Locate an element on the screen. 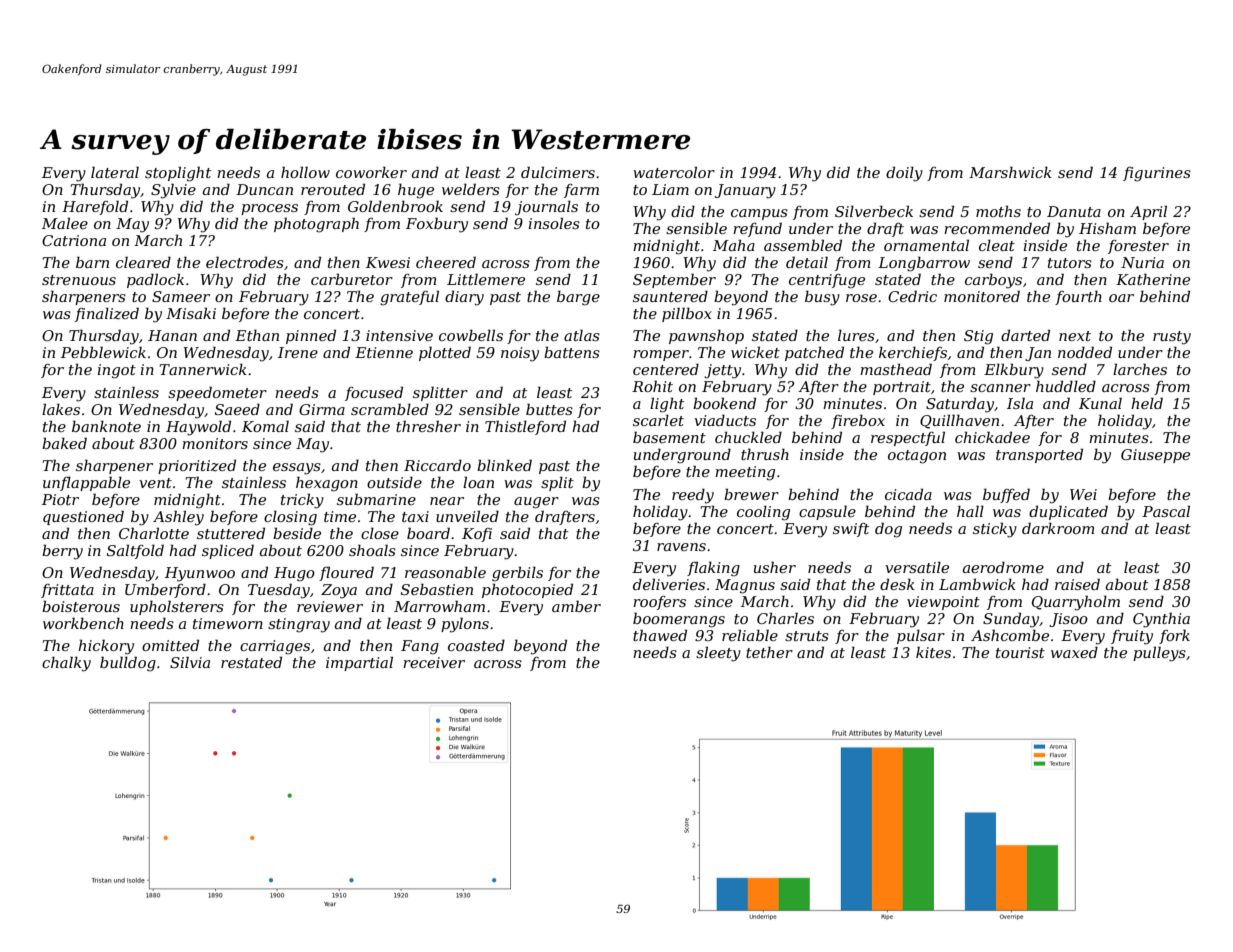 This screenshot has width=1233, height=952. receiver is located at coordinates (434, 662).
